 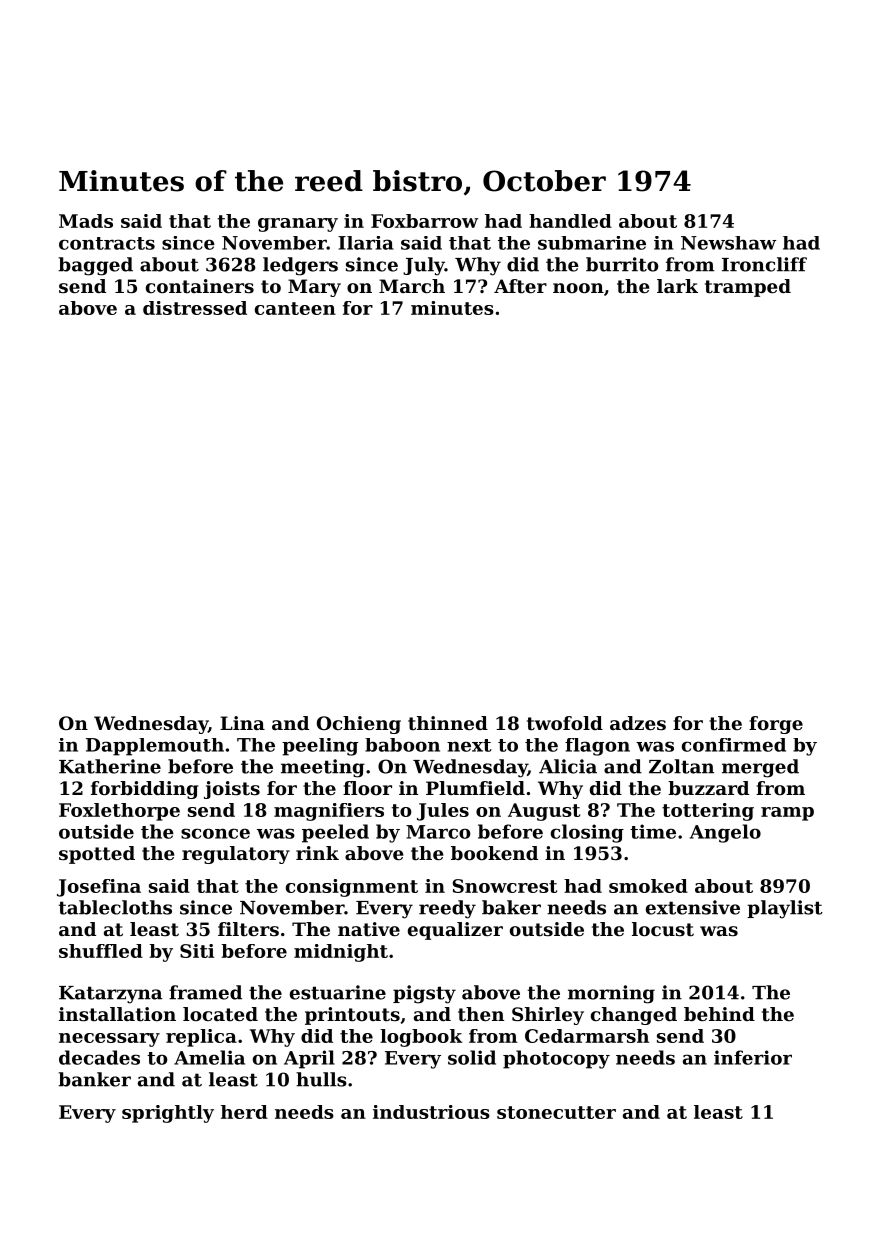 I want to click on sprightly, so click(x=168, y=1114).
